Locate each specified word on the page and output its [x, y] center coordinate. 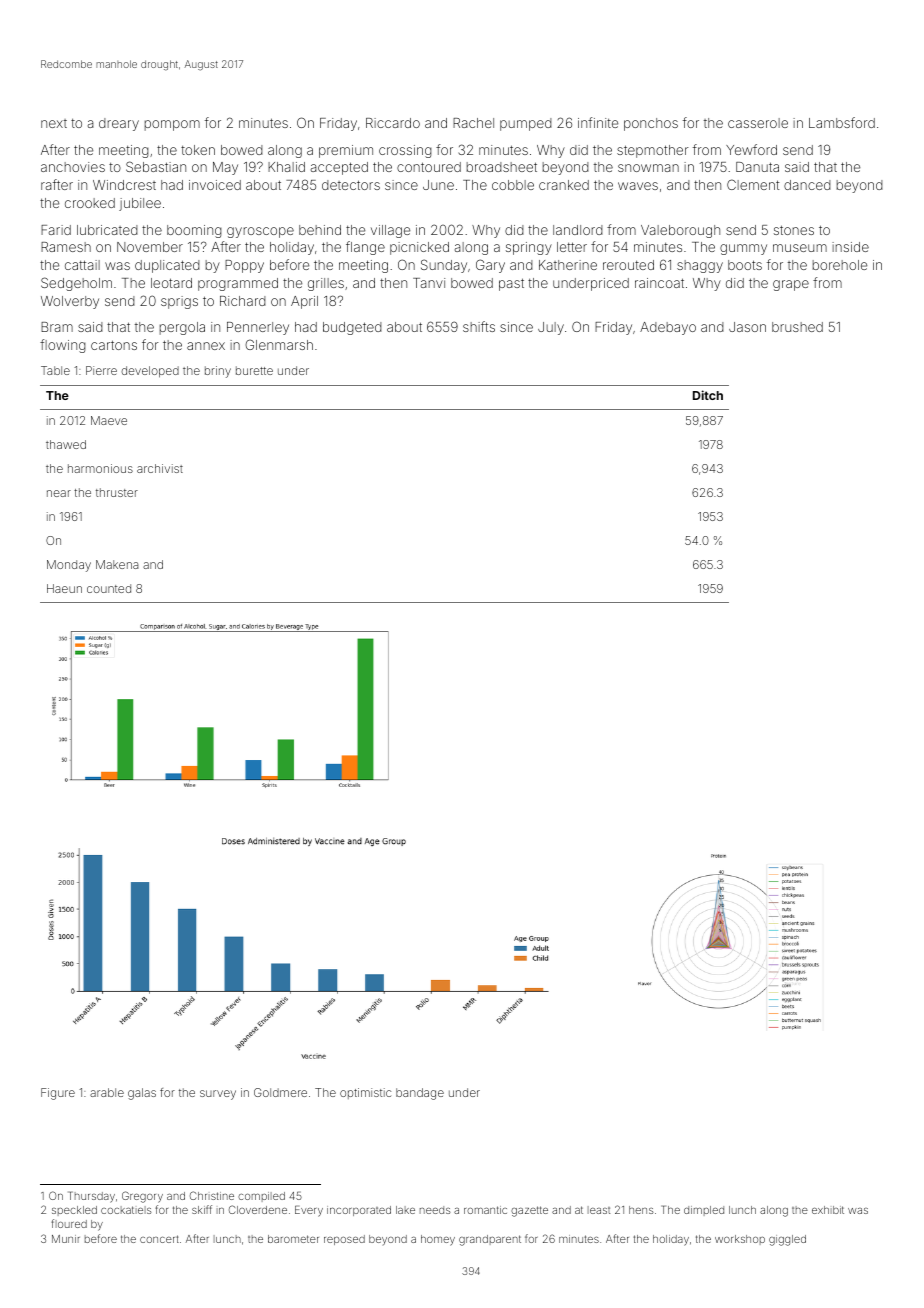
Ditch [708, 395]
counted [109, 588]
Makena [117, 564]
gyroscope [260, 232]
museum [800, 248]
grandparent [490, 1240]
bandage [420, 1094]
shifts [479, 326]
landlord [578, 230]
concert [159, 1239]
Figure [58, 1094]
